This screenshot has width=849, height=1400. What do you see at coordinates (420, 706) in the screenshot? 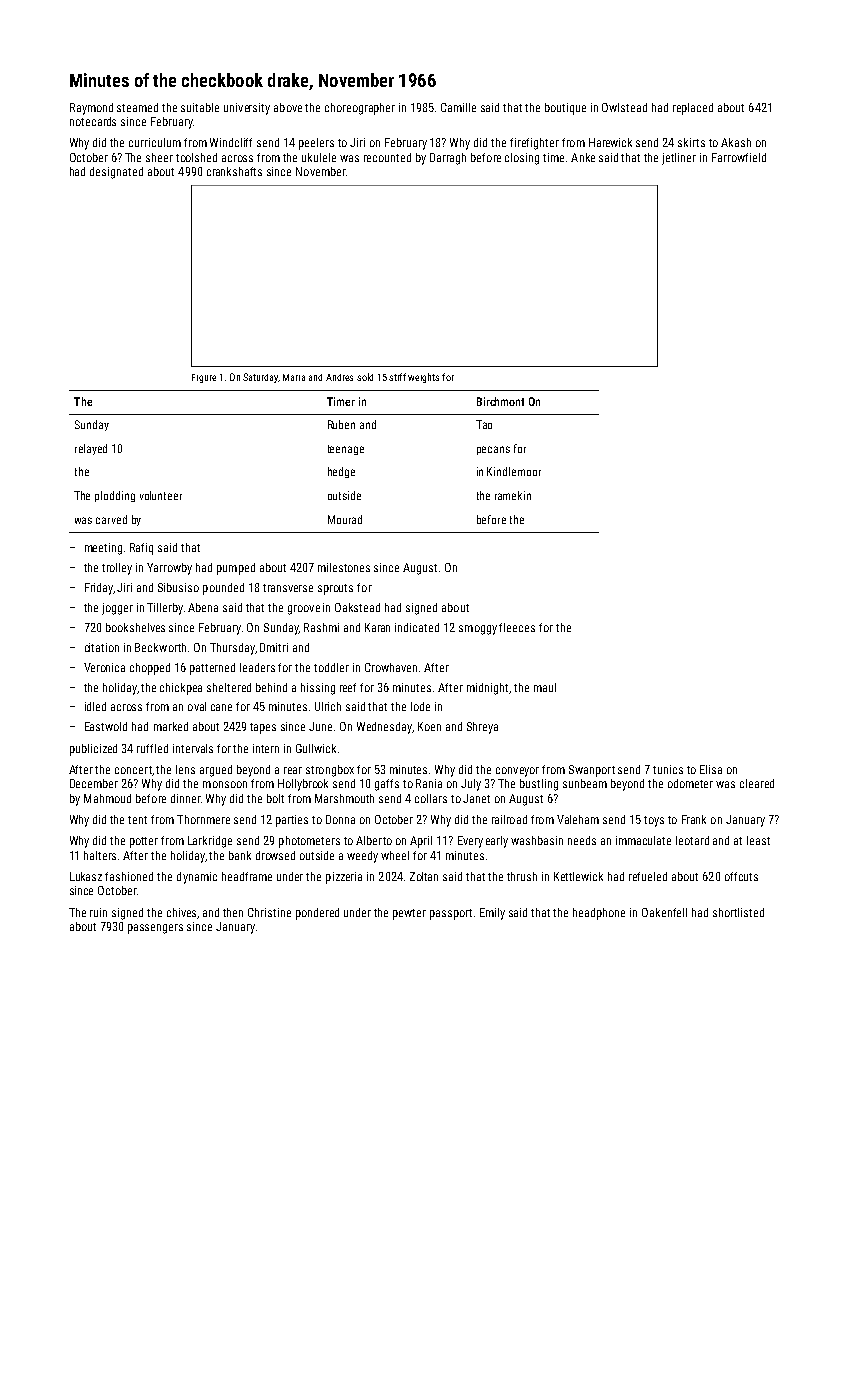
I see `lode` at bounding box center [420, 706].
